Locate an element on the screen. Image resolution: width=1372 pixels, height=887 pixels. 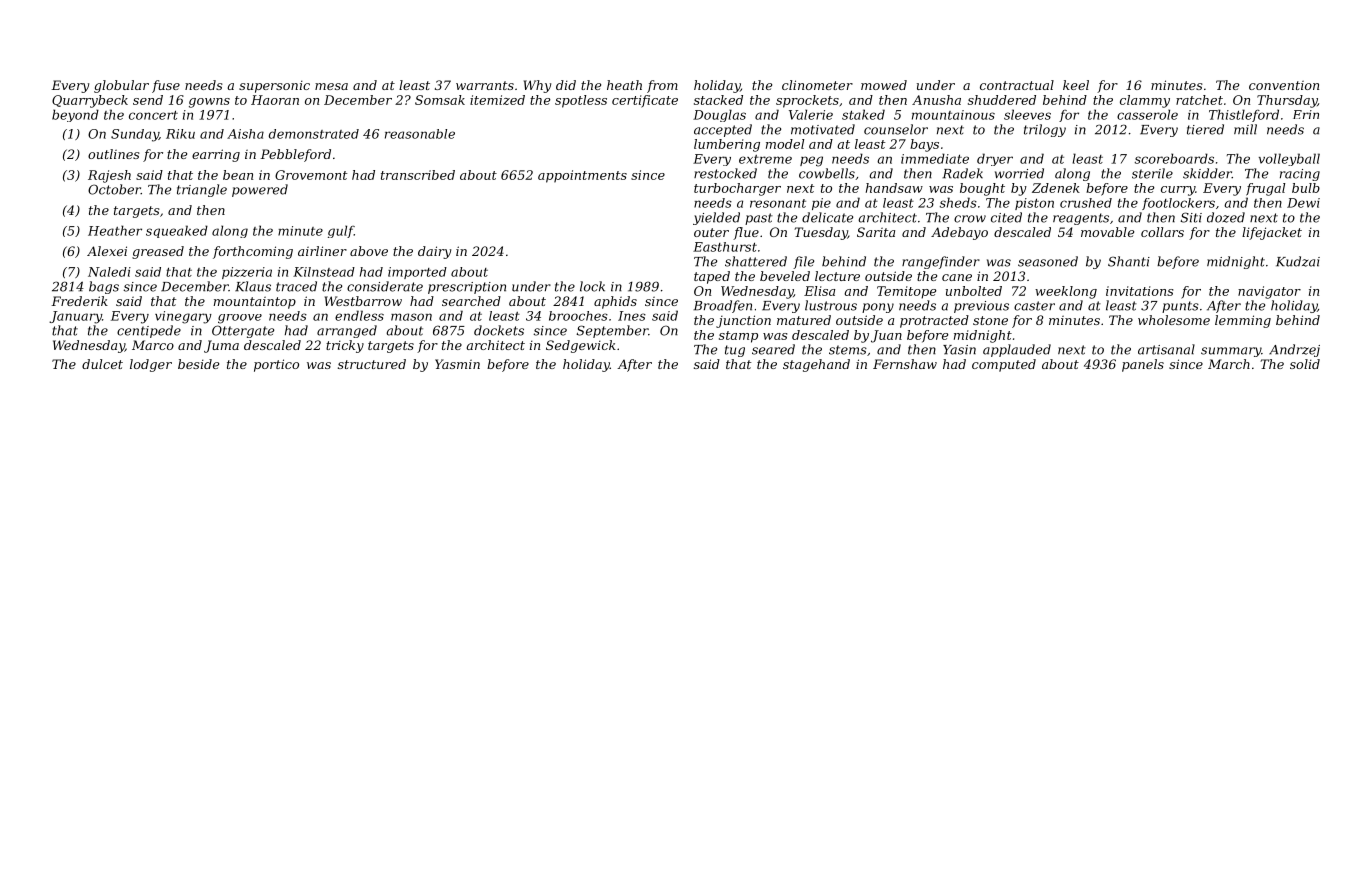
stagehand is located at coordinates (816, 365).
